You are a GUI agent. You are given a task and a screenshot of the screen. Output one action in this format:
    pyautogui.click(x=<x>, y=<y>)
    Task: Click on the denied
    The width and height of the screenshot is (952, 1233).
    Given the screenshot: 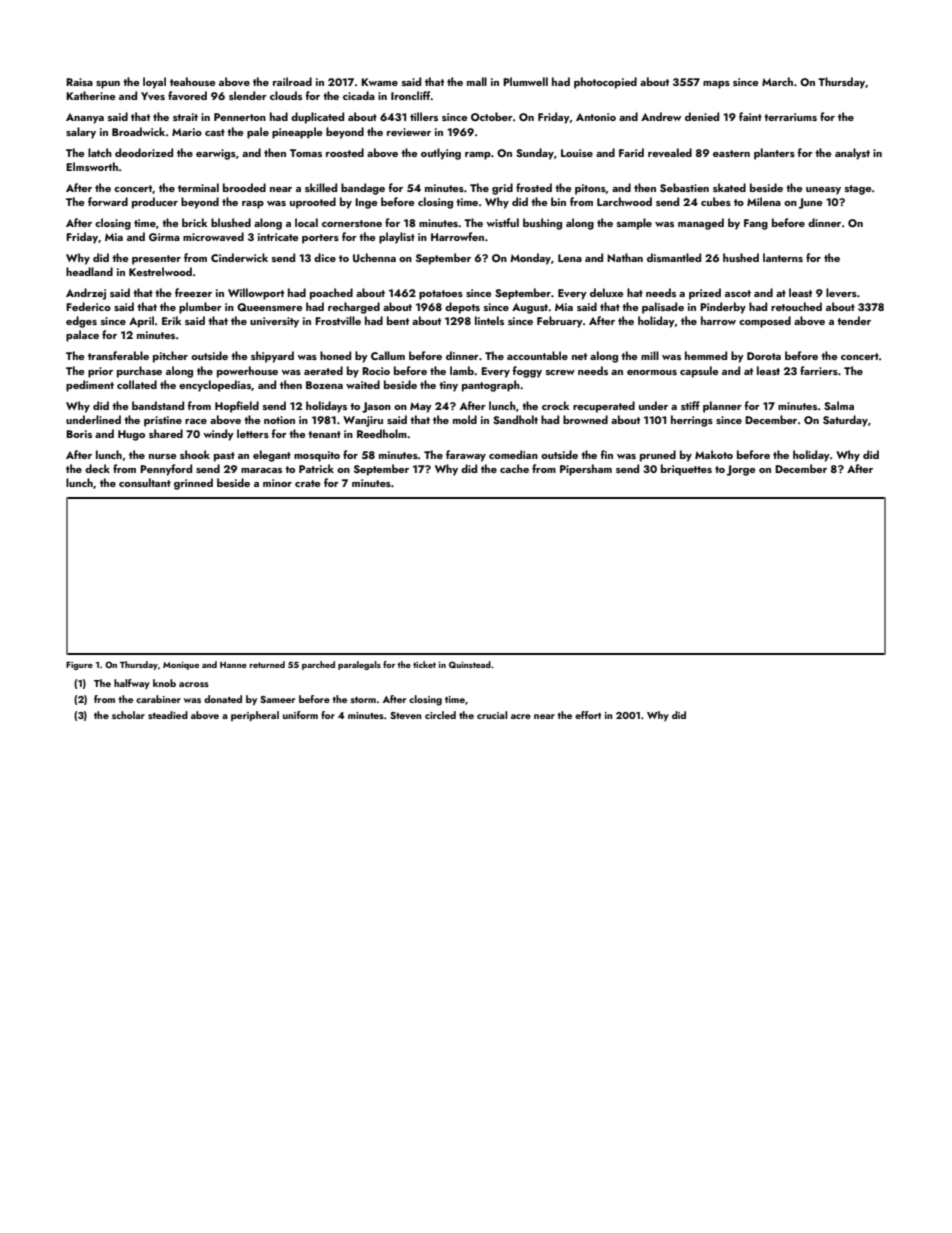 What is the action you would take?
    pyautogui.click(x=702, y=116)
